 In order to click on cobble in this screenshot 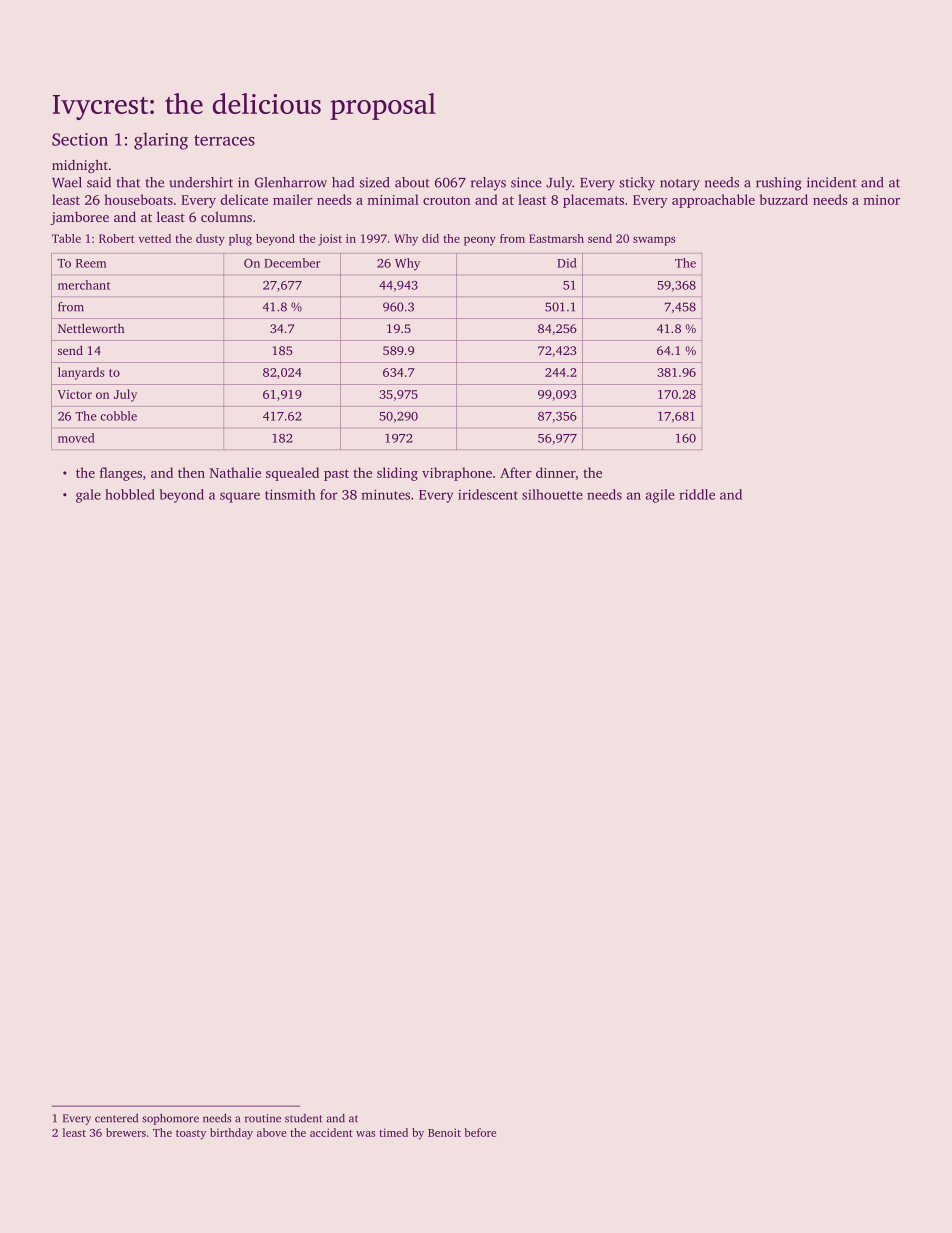, I will do `click(118, 416)`.
